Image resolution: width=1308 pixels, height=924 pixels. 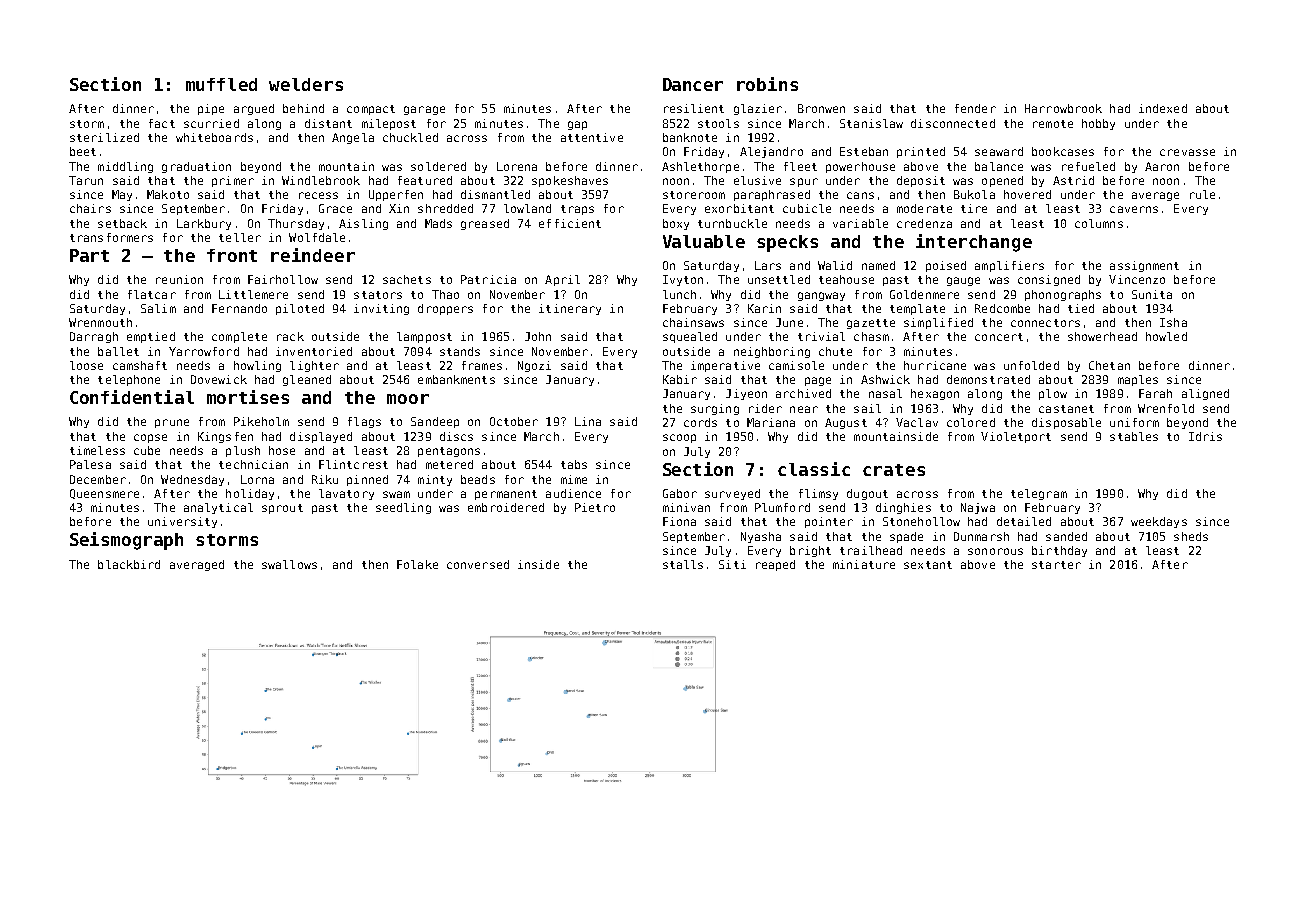 What do you see at coordinates (147, 450) in the document?
I see `cube` at bounding box center [147, 450].
